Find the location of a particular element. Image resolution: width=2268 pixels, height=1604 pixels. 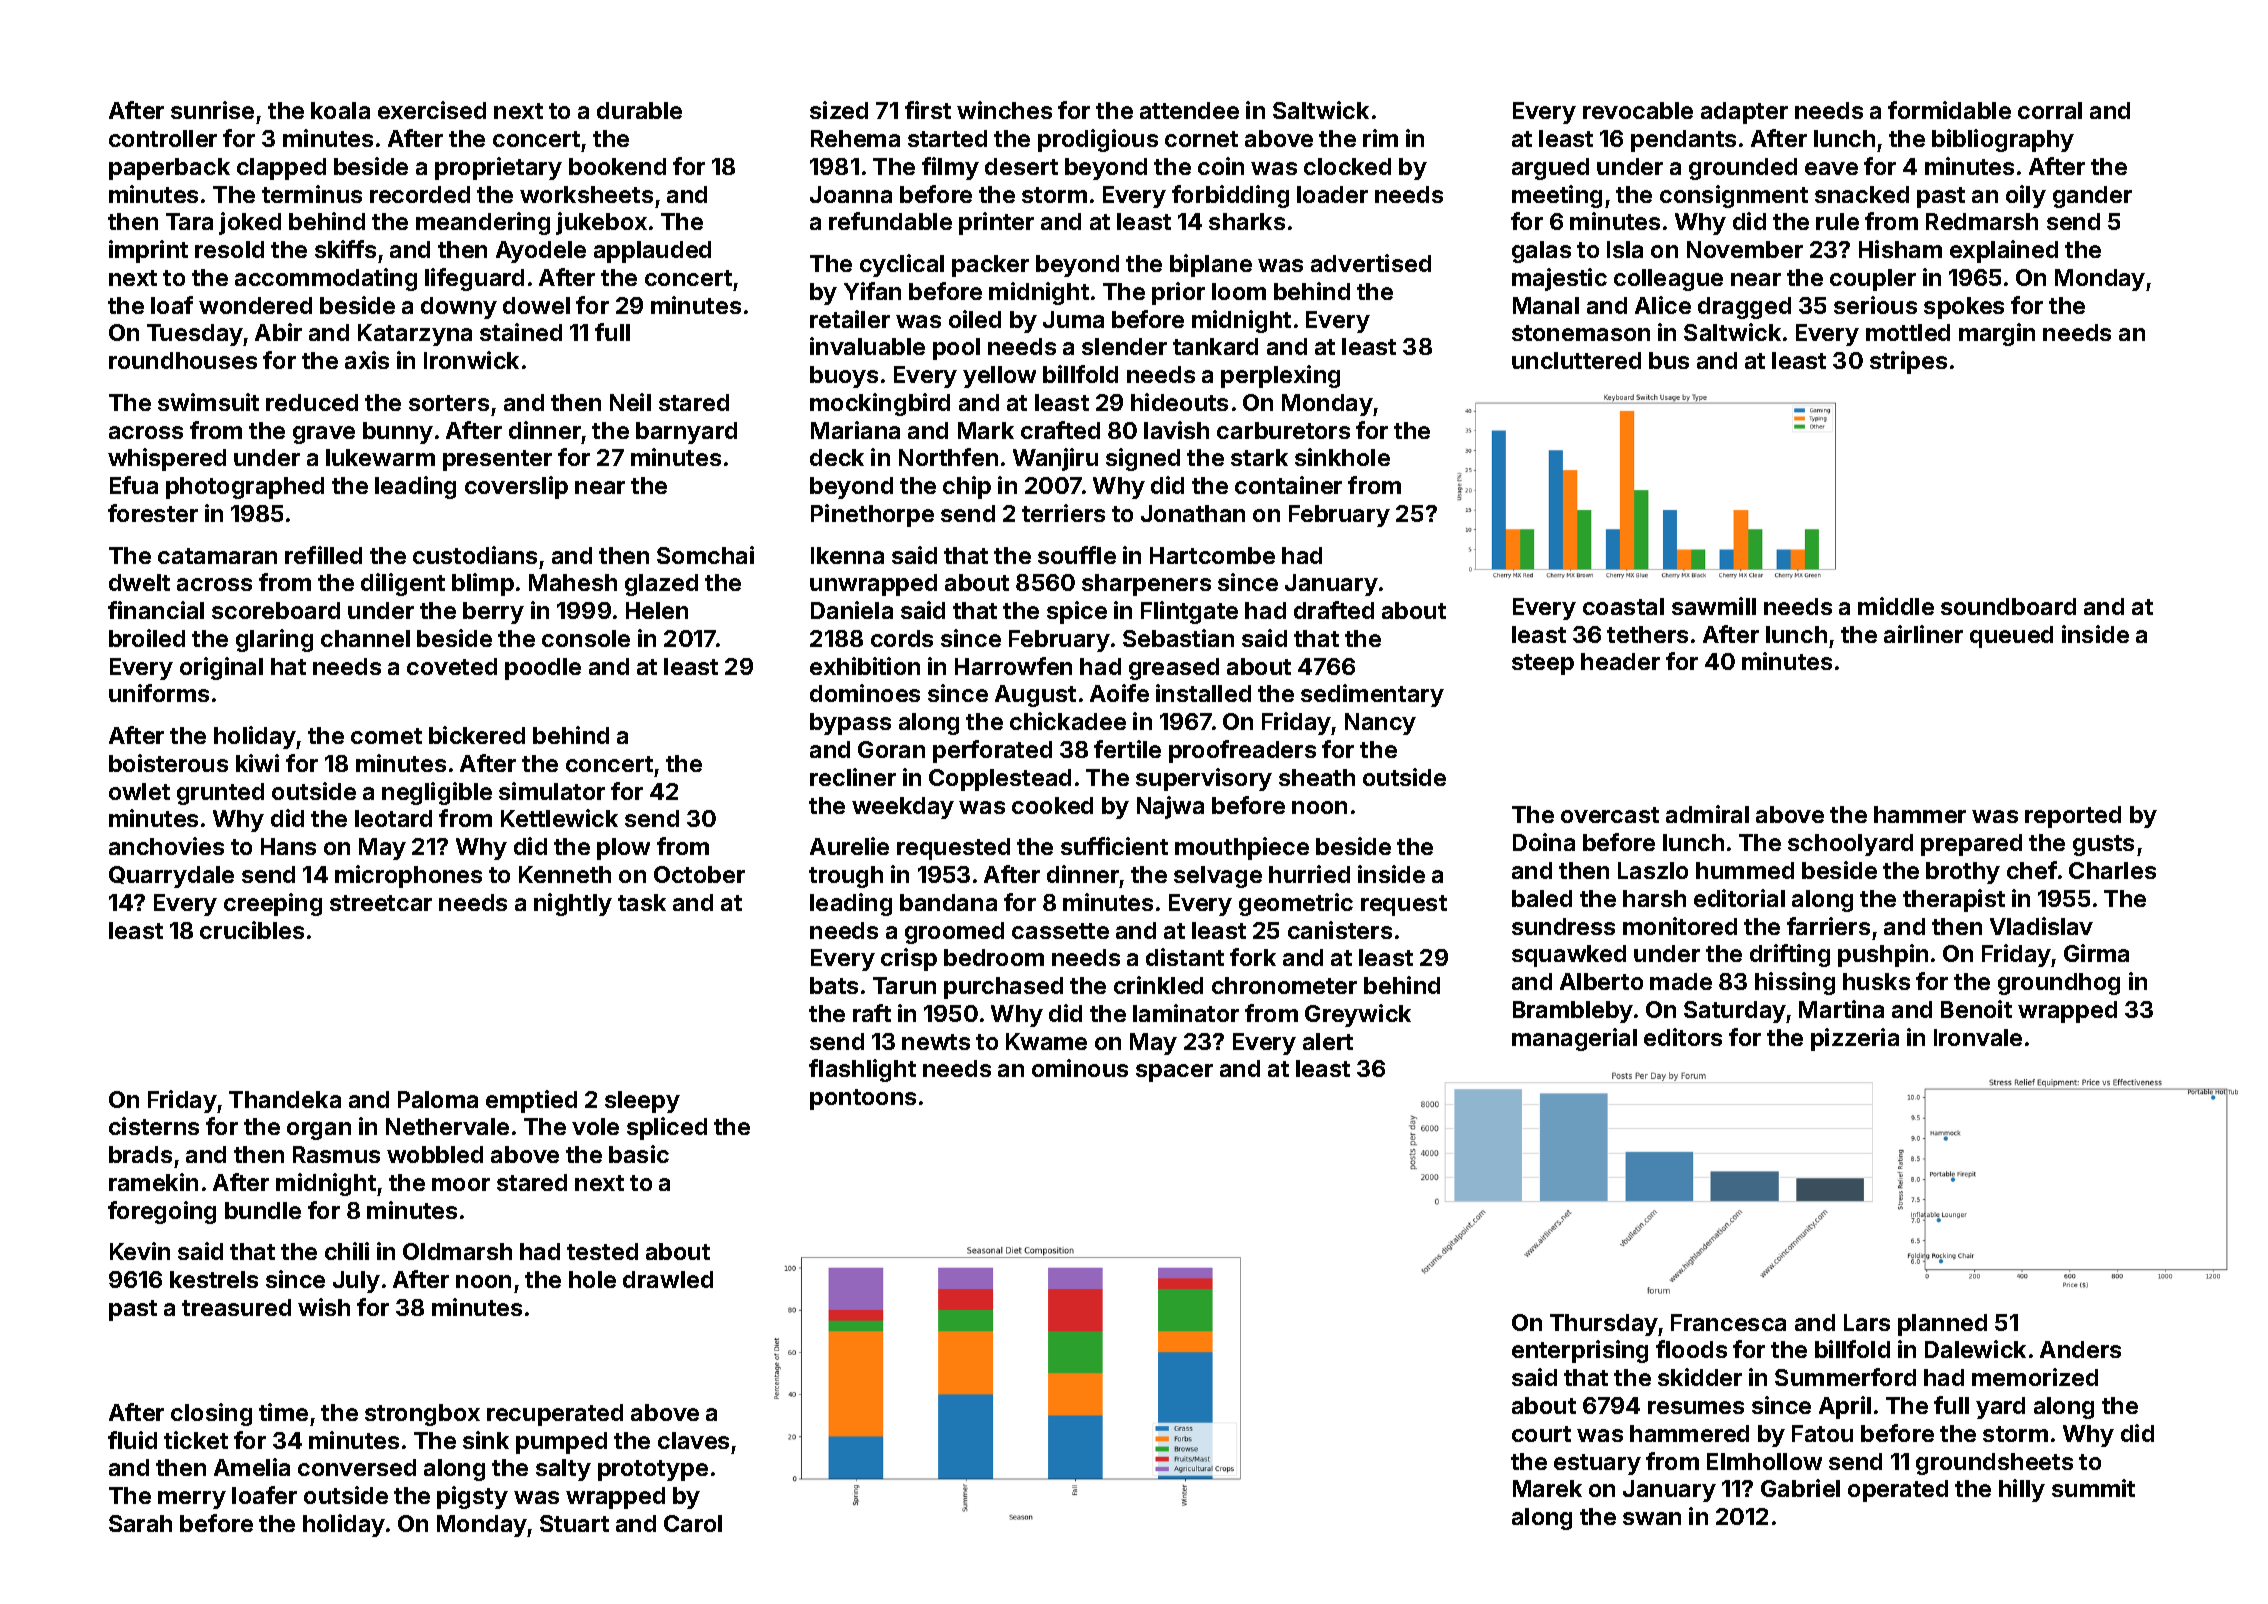

corral is located at coordinates (2050, 110).
